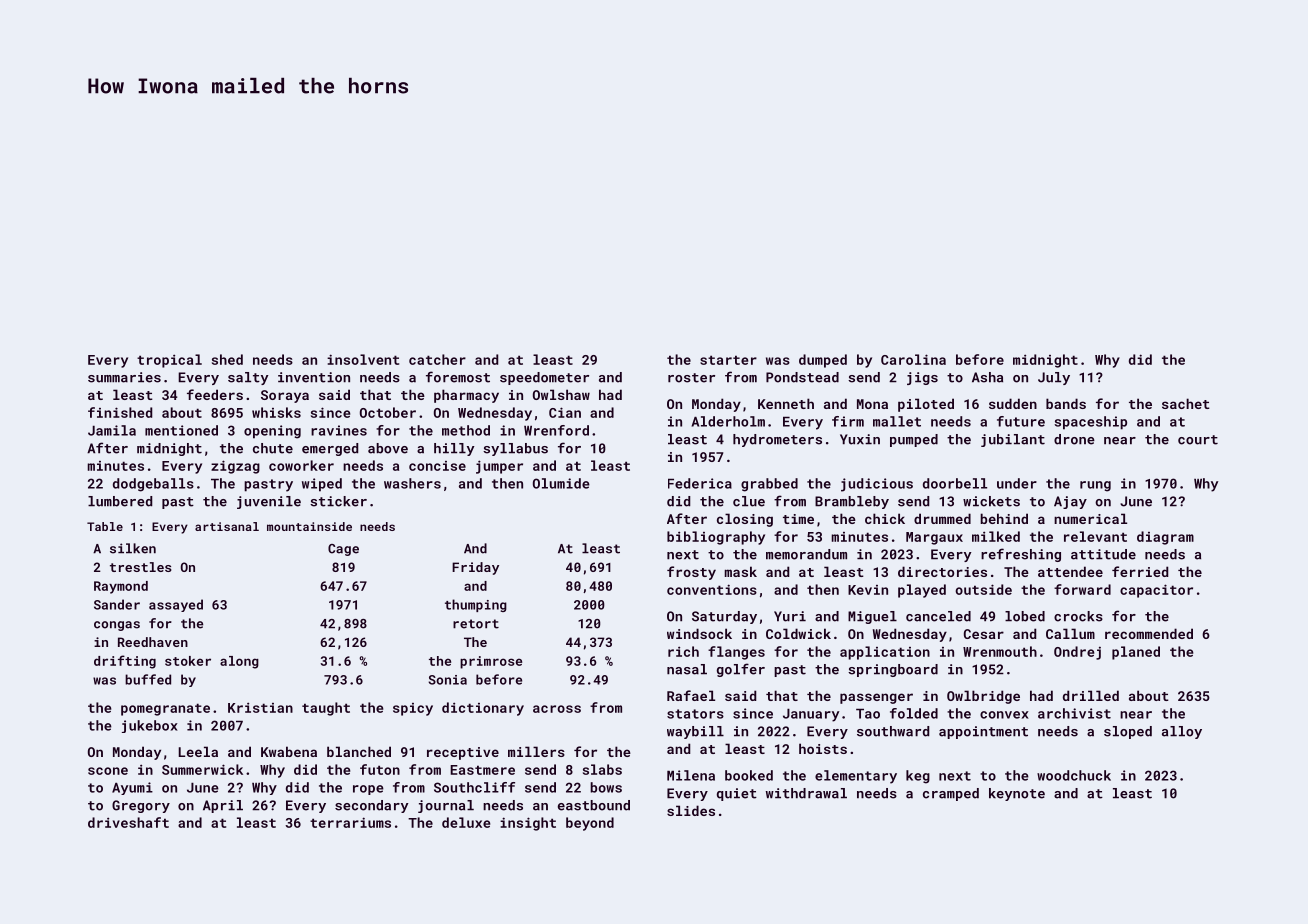 The width and height of the page is (1308, 924). Describe the element at coordinates (1070, 502) in the page. I see `Ajay` at that location.
